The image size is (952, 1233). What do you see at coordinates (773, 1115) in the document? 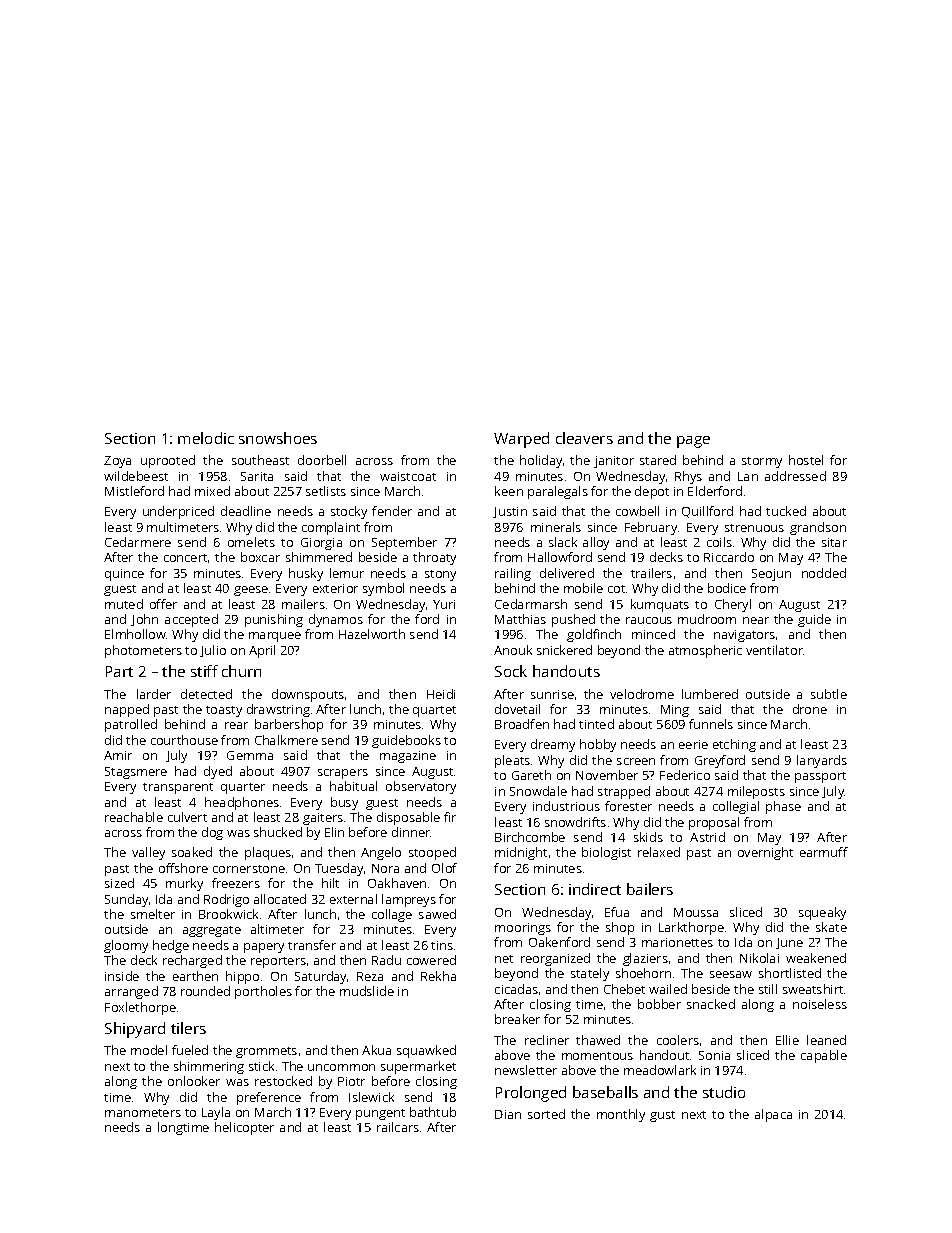
I see `alpaca` at bounding box center [773, 1115].
